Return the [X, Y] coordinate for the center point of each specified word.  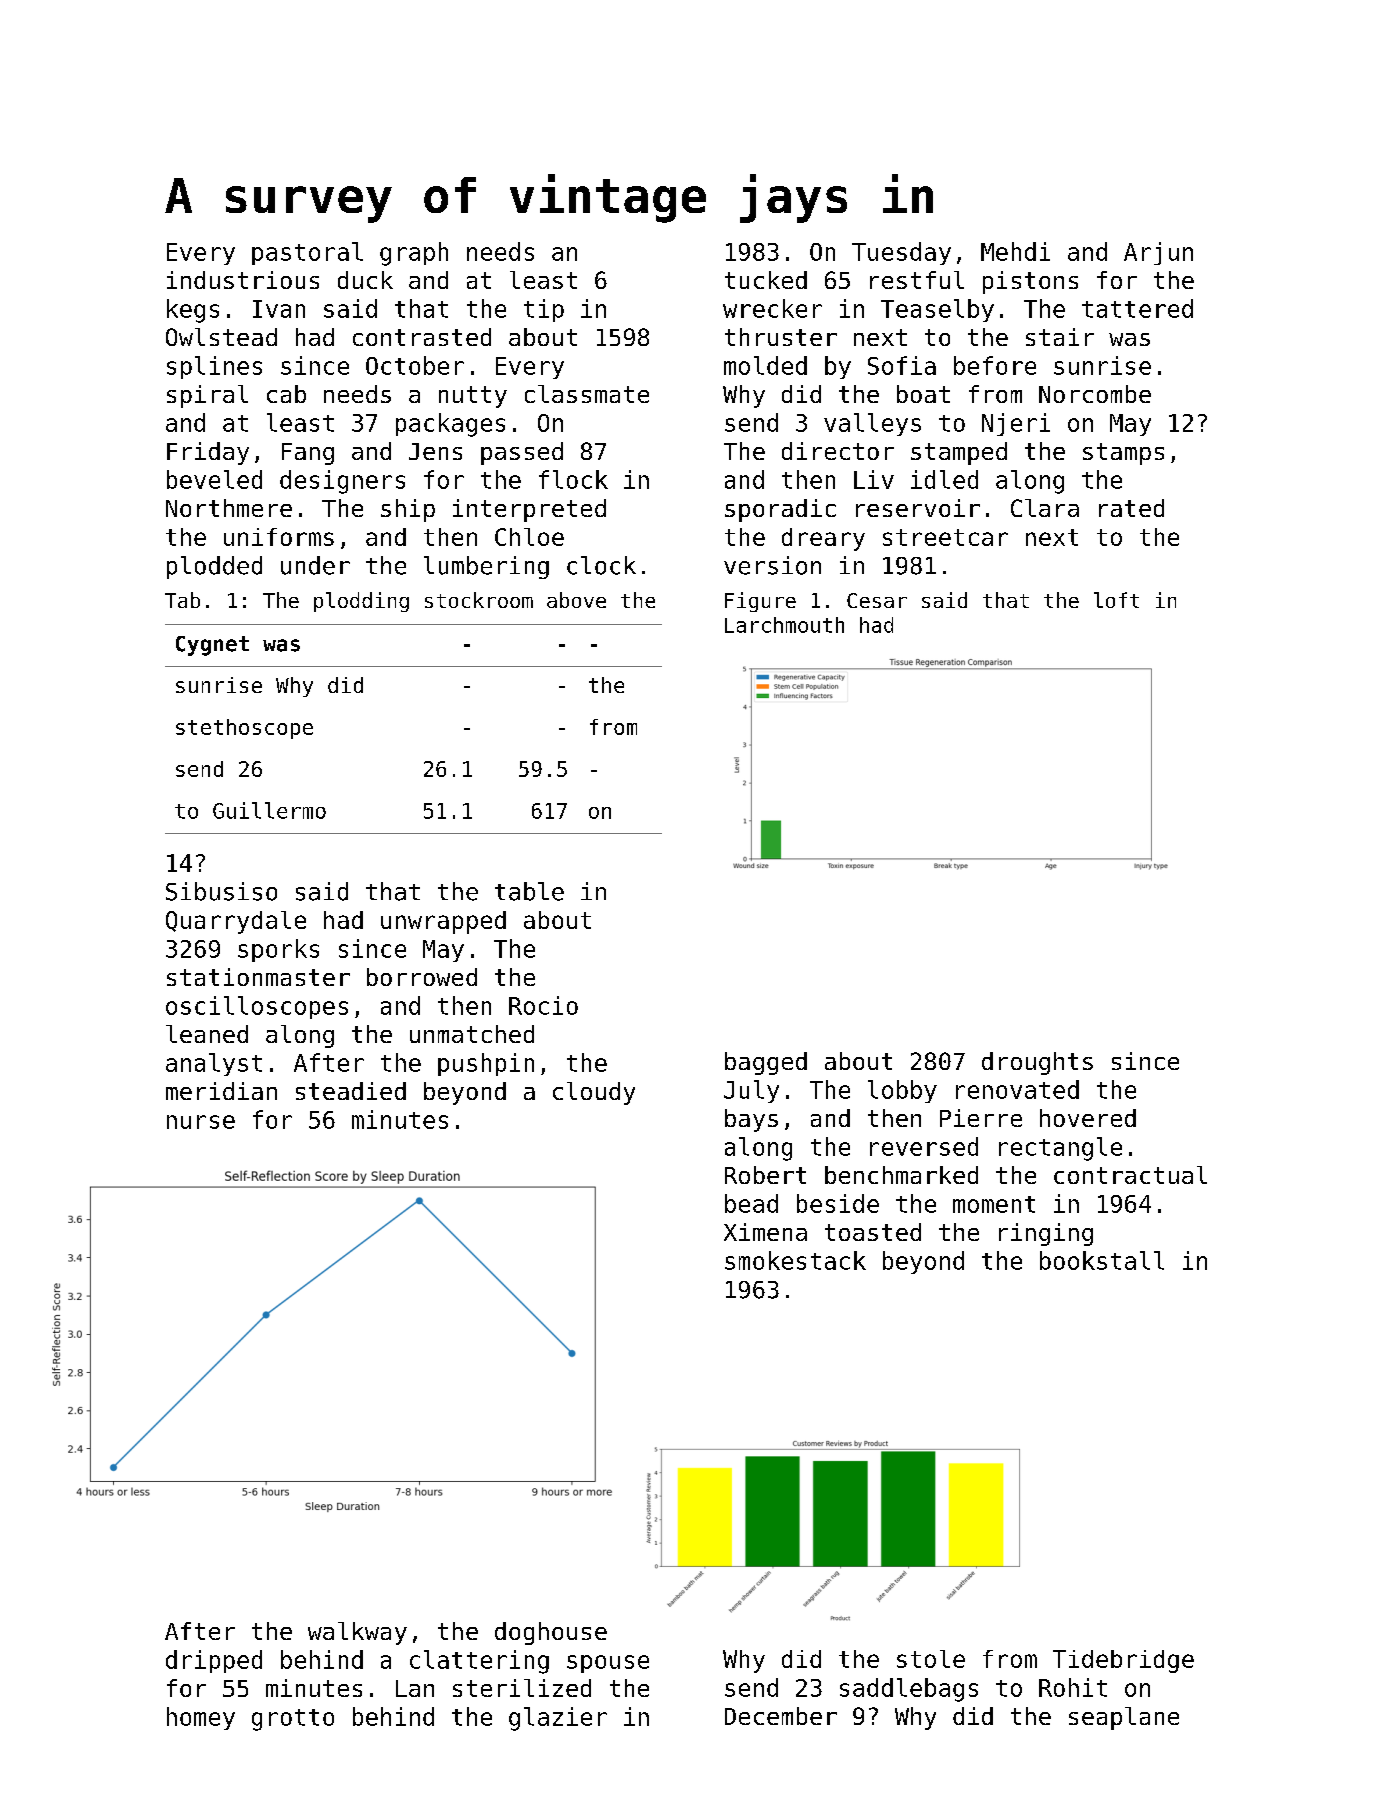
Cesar [877, 600]
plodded [214, 567]
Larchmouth [784, 625]
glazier [558, 1719]
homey [201, 1718]
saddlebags [909, 1690]
